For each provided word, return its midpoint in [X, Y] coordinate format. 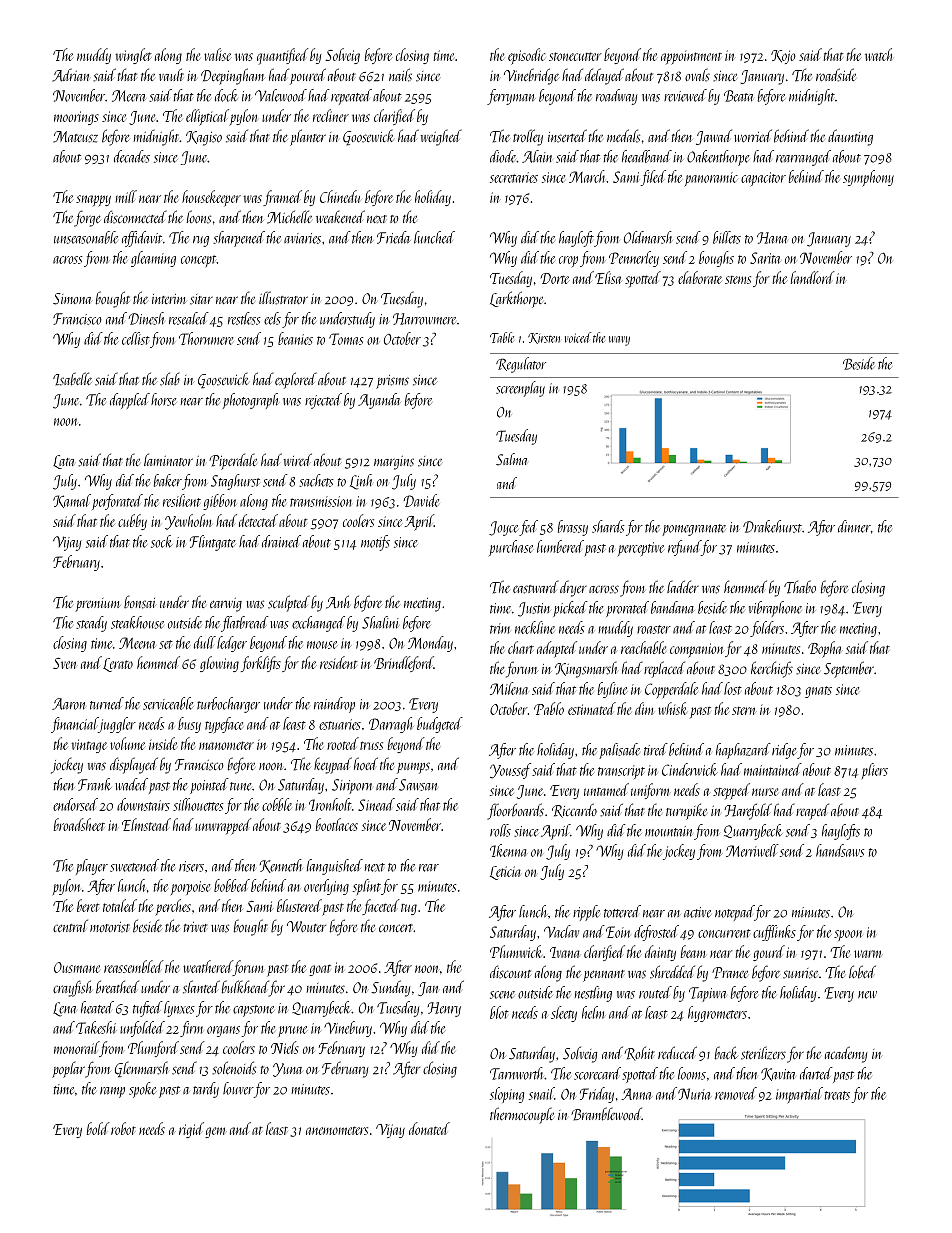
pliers [875, 771]
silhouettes [198, 804]
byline [613, 690]
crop [568, 261]
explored [296, 380]
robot [123, 1128]
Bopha [825, 649]
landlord [813, 277]
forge [87, 218]
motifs [375, 543]
